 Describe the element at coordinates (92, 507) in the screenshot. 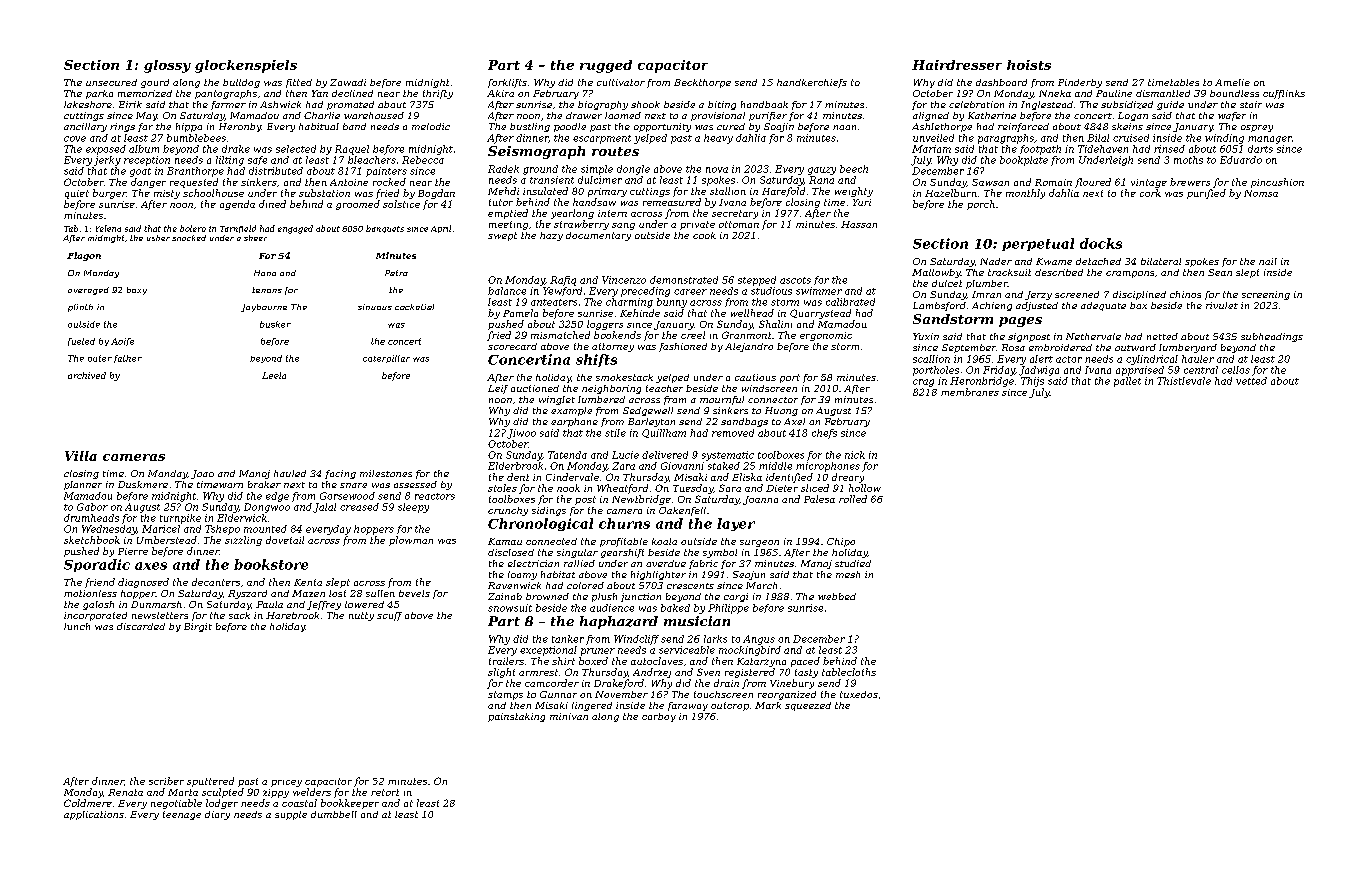

I see `Gabor` at that location.
